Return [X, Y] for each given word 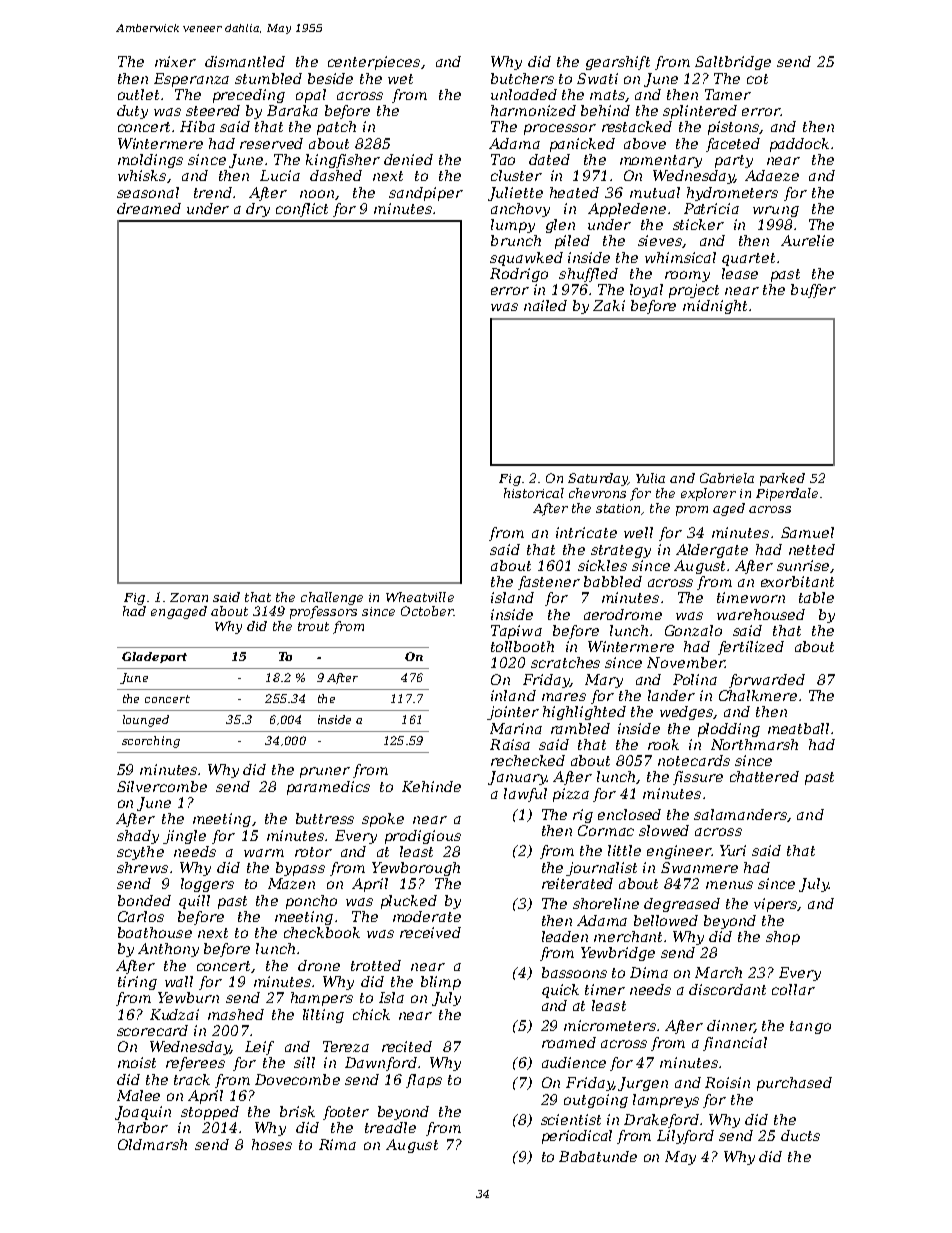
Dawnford [381, 1064]
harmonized [533, 110]
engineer [679, 852]
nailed [545, 305]
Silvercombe [162, 786]
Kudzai [174, 1014]
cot [757, 79]
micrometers [610, 1025]
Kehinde [431, 786]
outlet [138, 94]
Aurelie [807, 240]
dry [258, 210]
